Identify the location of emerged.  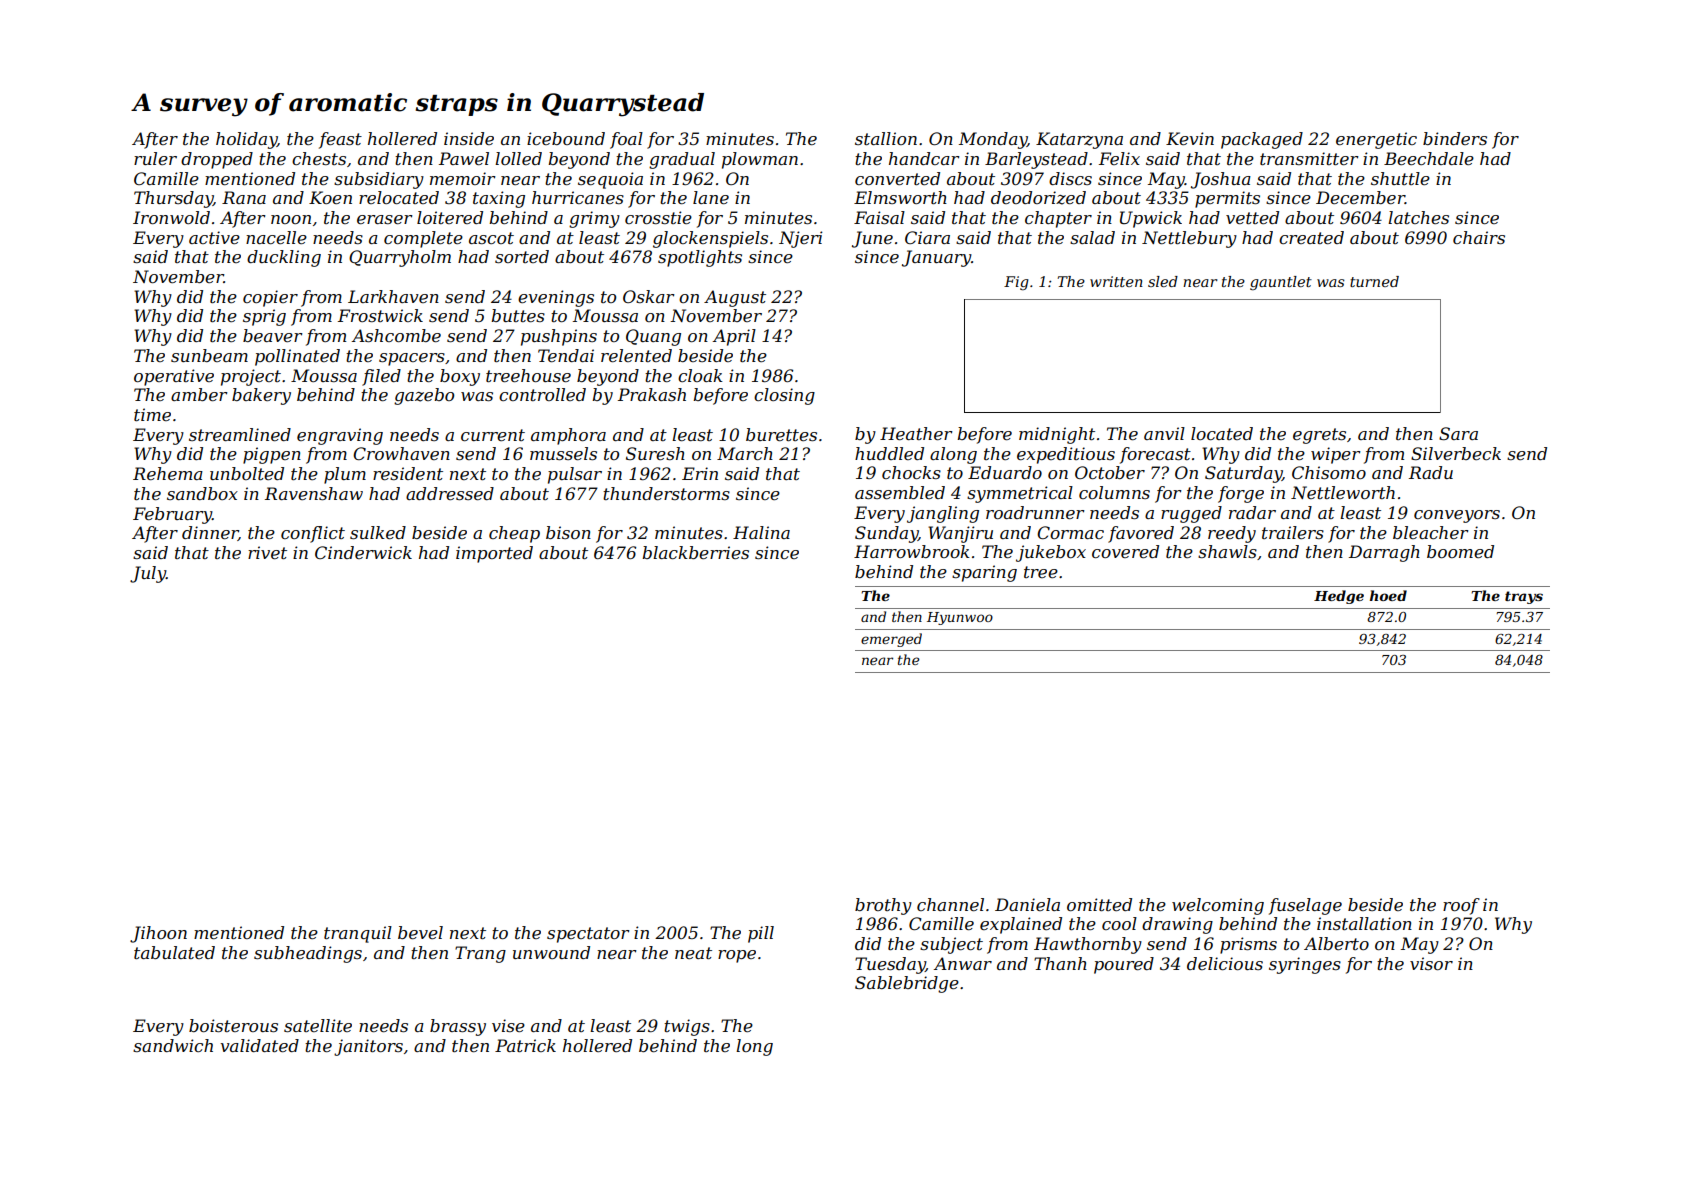
(891, 640).
